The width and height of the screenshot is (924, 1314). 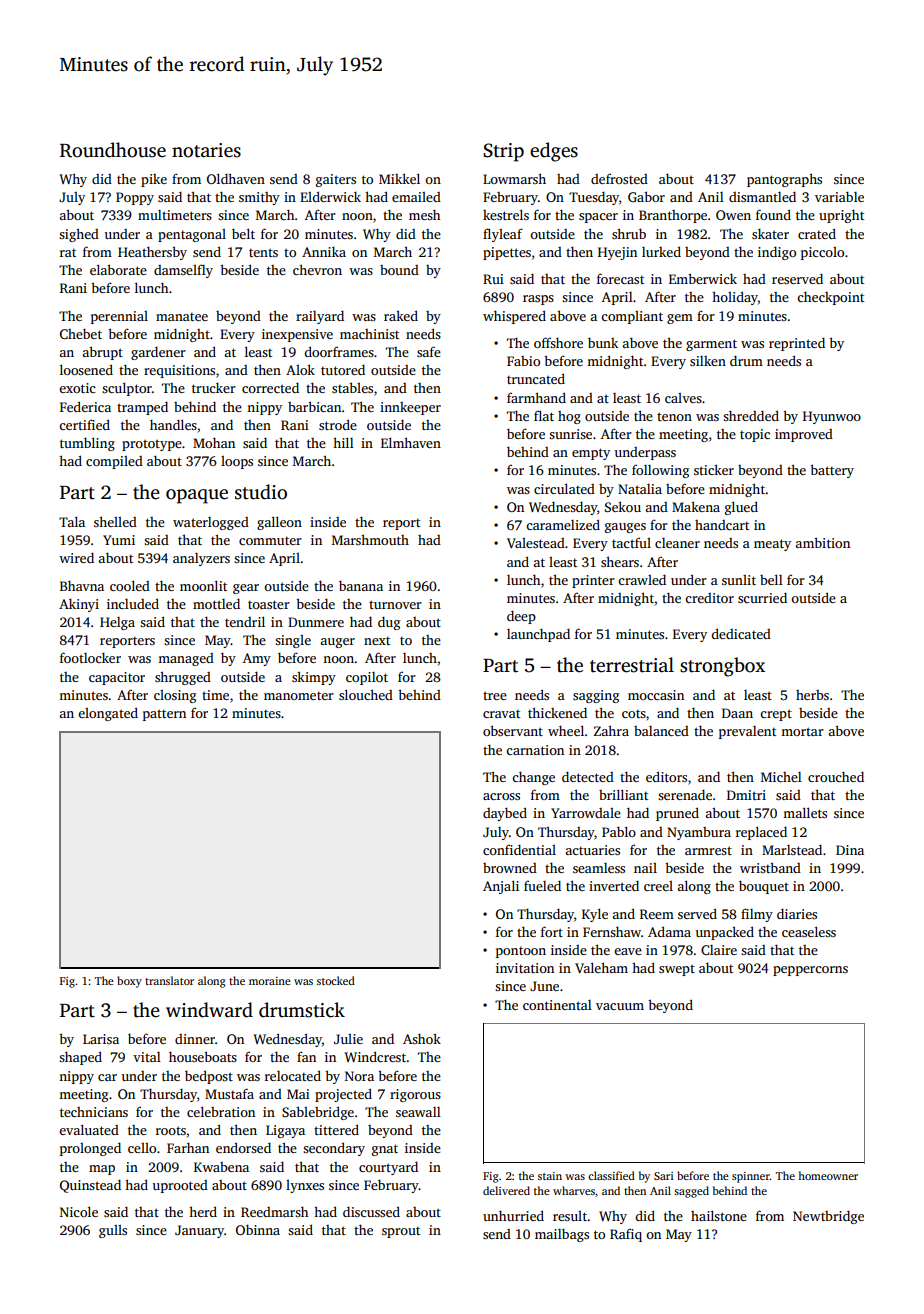 What do you see at coordinates (424, 214) in the screenshot?
I see `mesh` at bounding box center [424, 214].
